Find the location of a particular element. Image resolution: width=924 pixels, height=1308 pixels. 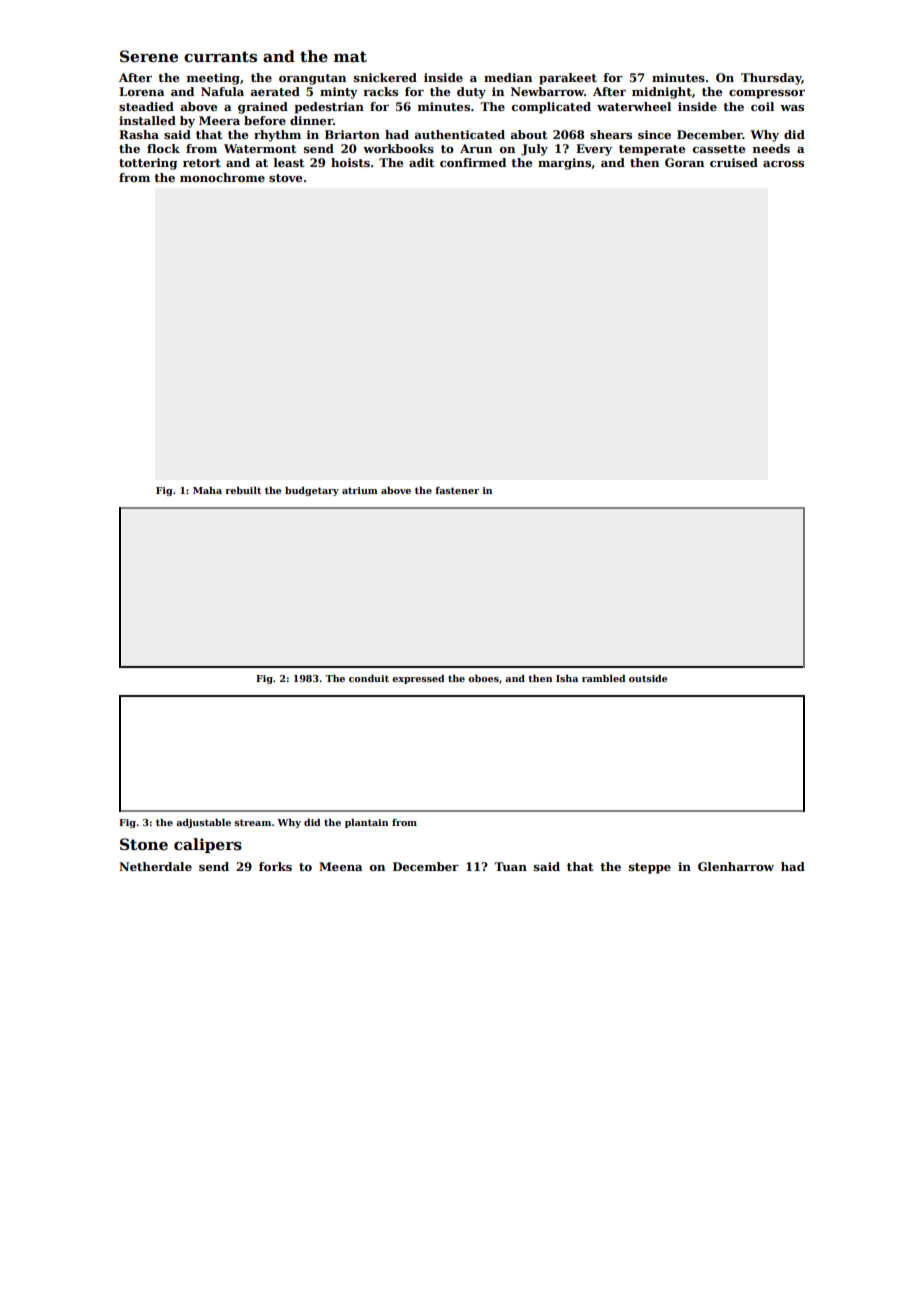

Meena is located at coordinates (341, 866).
